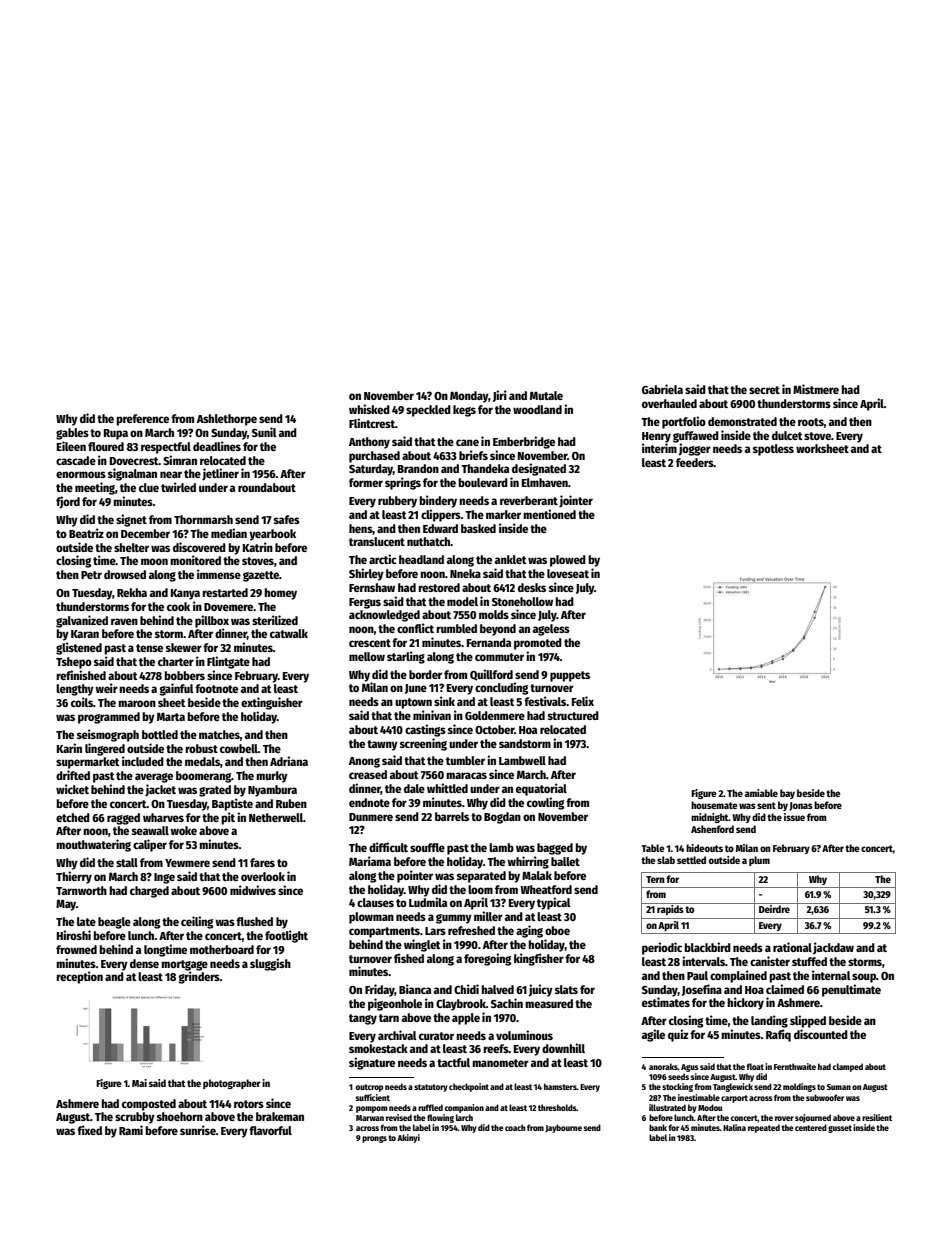 This page has width=952, height=1233. Describe the element at coordinates (515, 1127) in the page. I see `coach` at that location.
